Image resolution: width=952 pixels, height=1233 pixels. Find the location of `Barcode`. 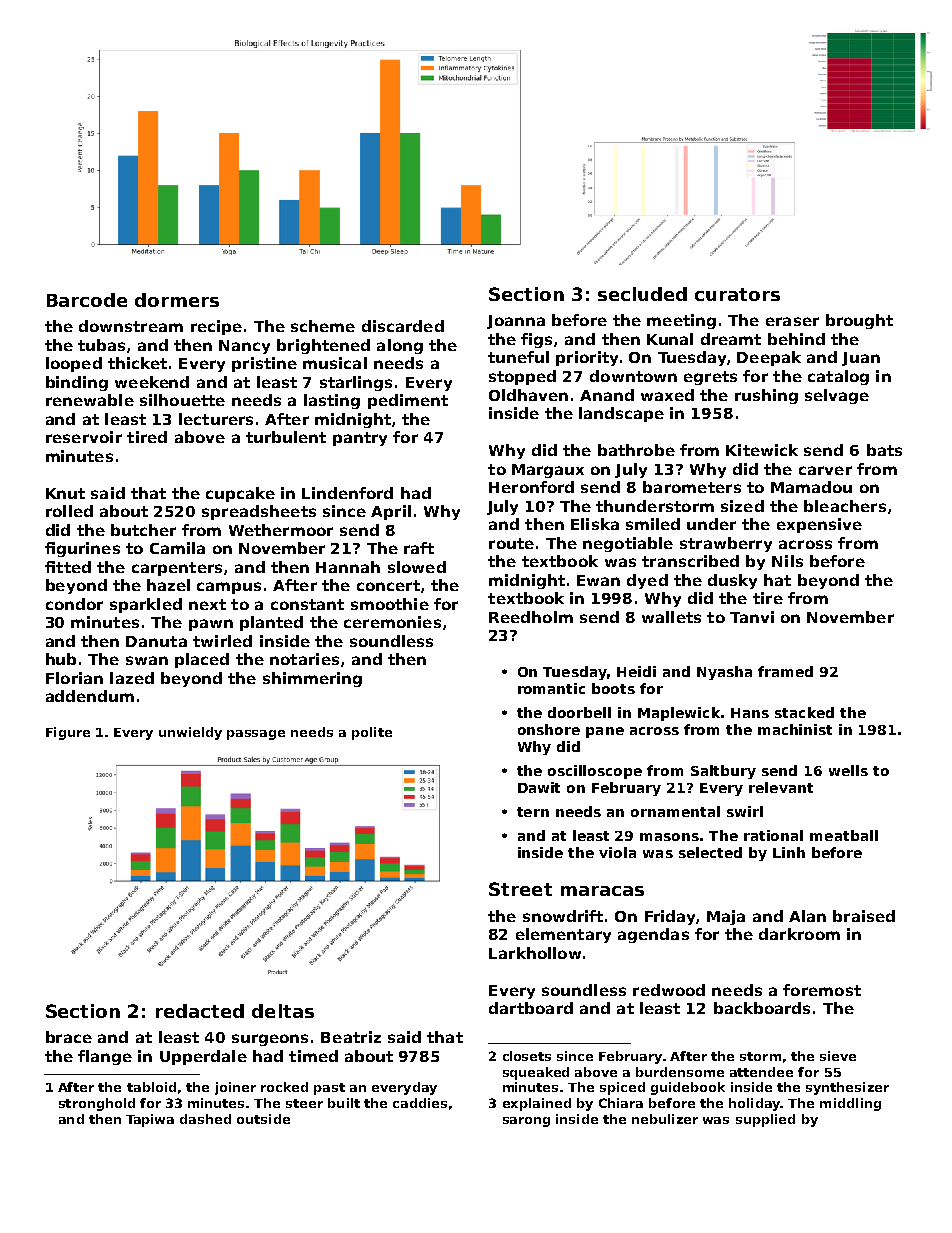

Barcode is located at coordinates (87, 300).
